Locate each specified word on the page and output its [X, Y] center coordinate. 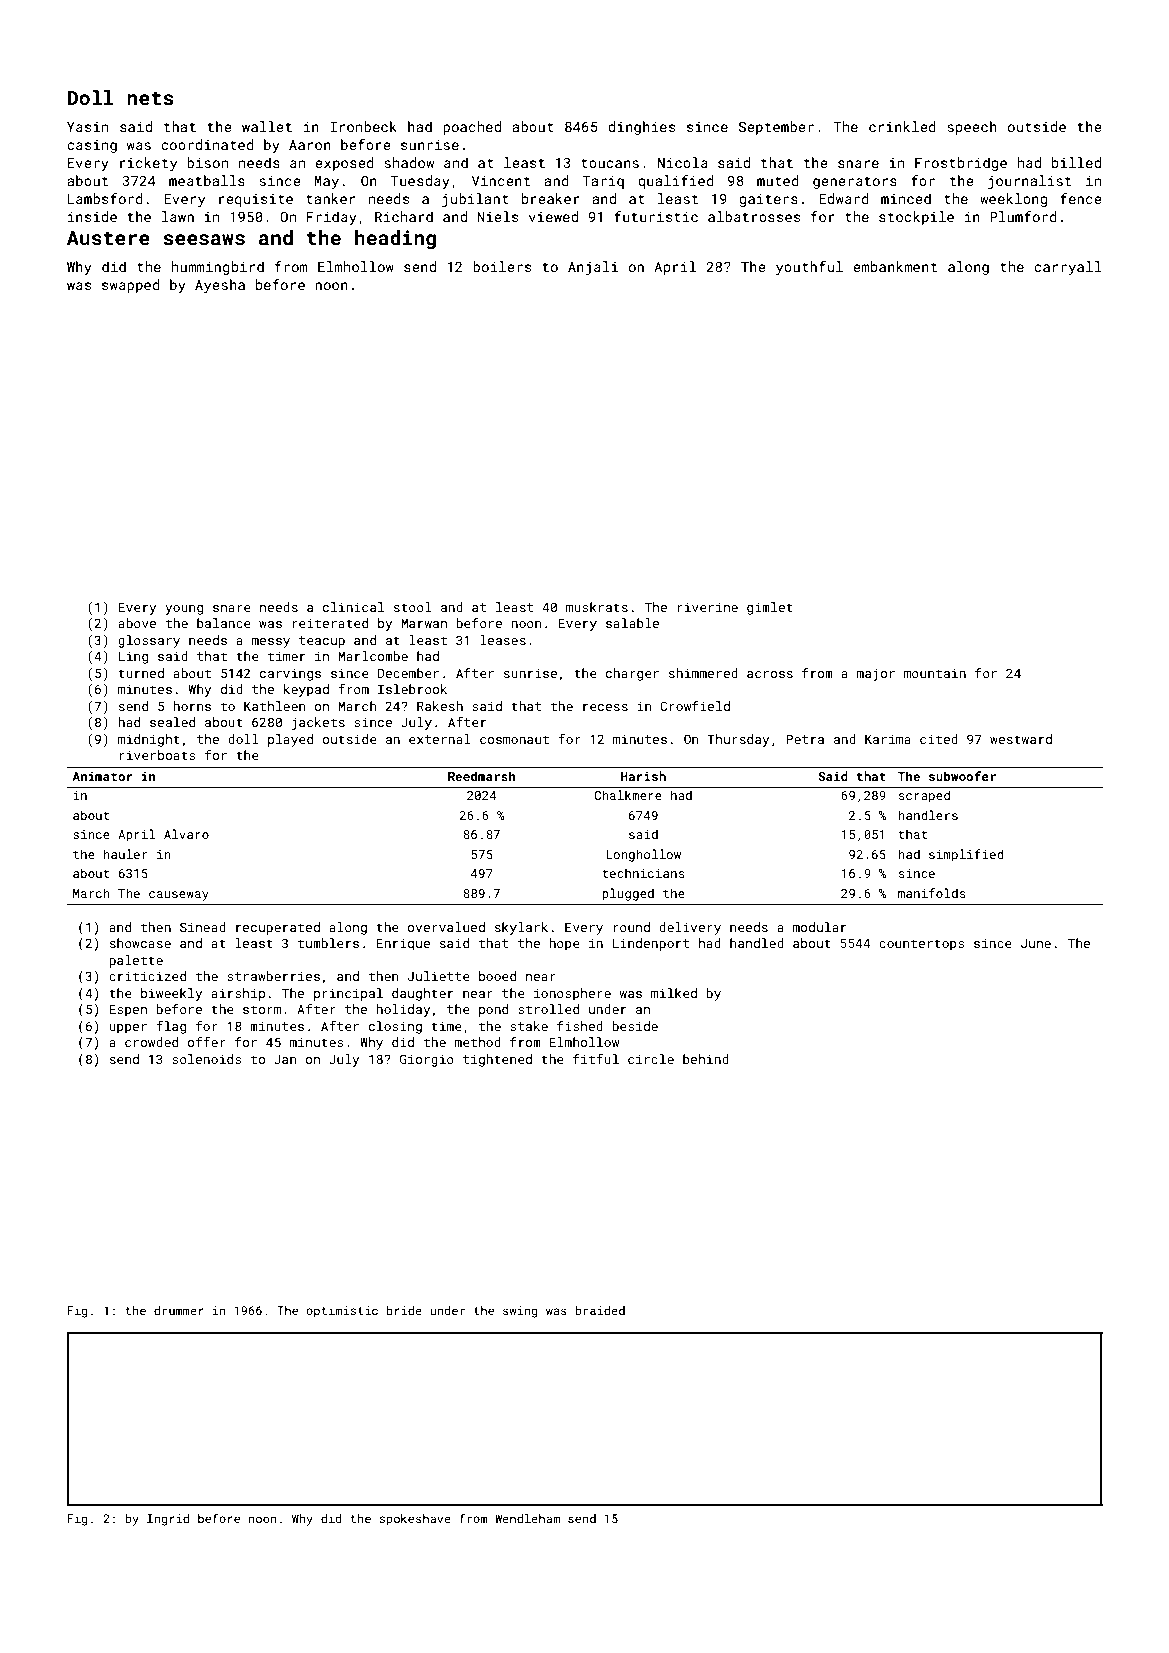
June [1036, 943]
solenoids [206, 1059]
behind [706, 1059]
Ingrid [168, 1520]
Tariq [603, 182]
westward [1021, 739]
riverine [707, 607]
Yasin [87, 127]
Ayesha [220, 286]
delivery [690, 928]
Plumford [1023, 216]
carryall [1068, 268]
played [290, 740]
